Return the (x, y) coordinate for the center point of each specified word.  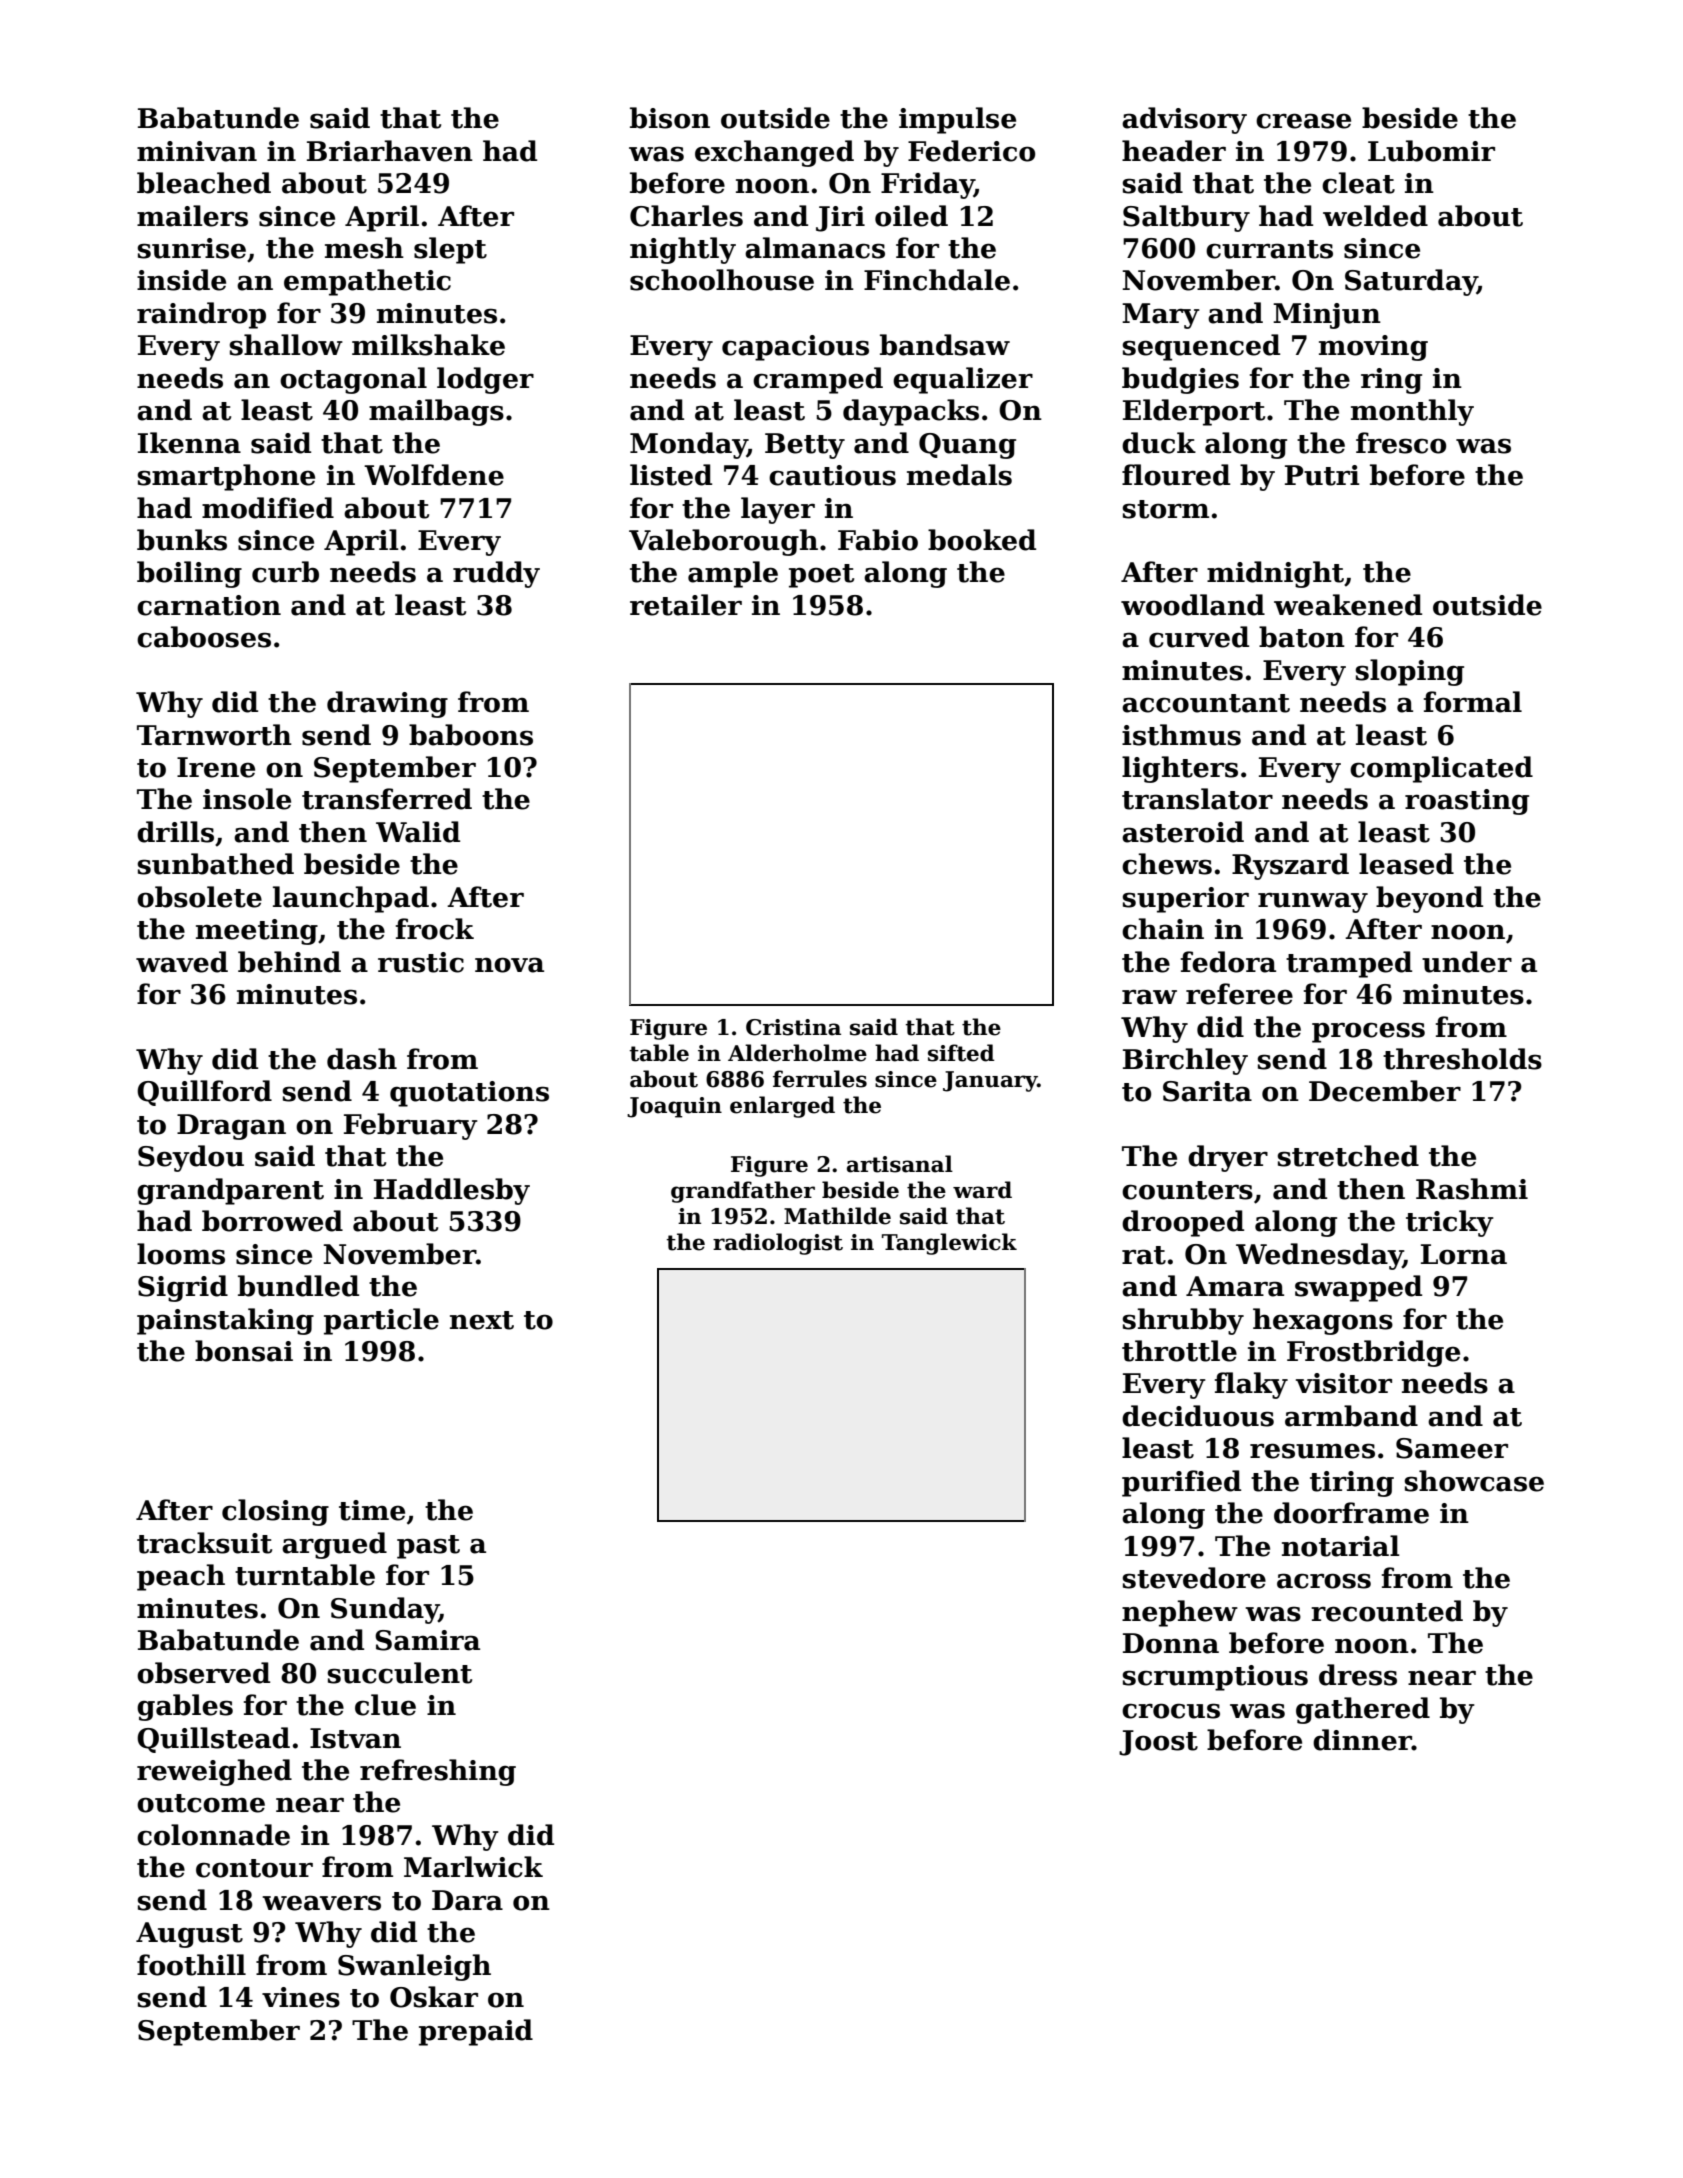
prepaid (476, 2032)
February (411, 1126)
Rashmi (1472, 1189)
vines (301, 1997)
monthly (1412, 412)
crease (1303, 121)
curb (285, 572)
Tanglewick (949, 1244)
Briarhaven (390, 151)
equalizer (963, 380)
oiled (911, 216)
